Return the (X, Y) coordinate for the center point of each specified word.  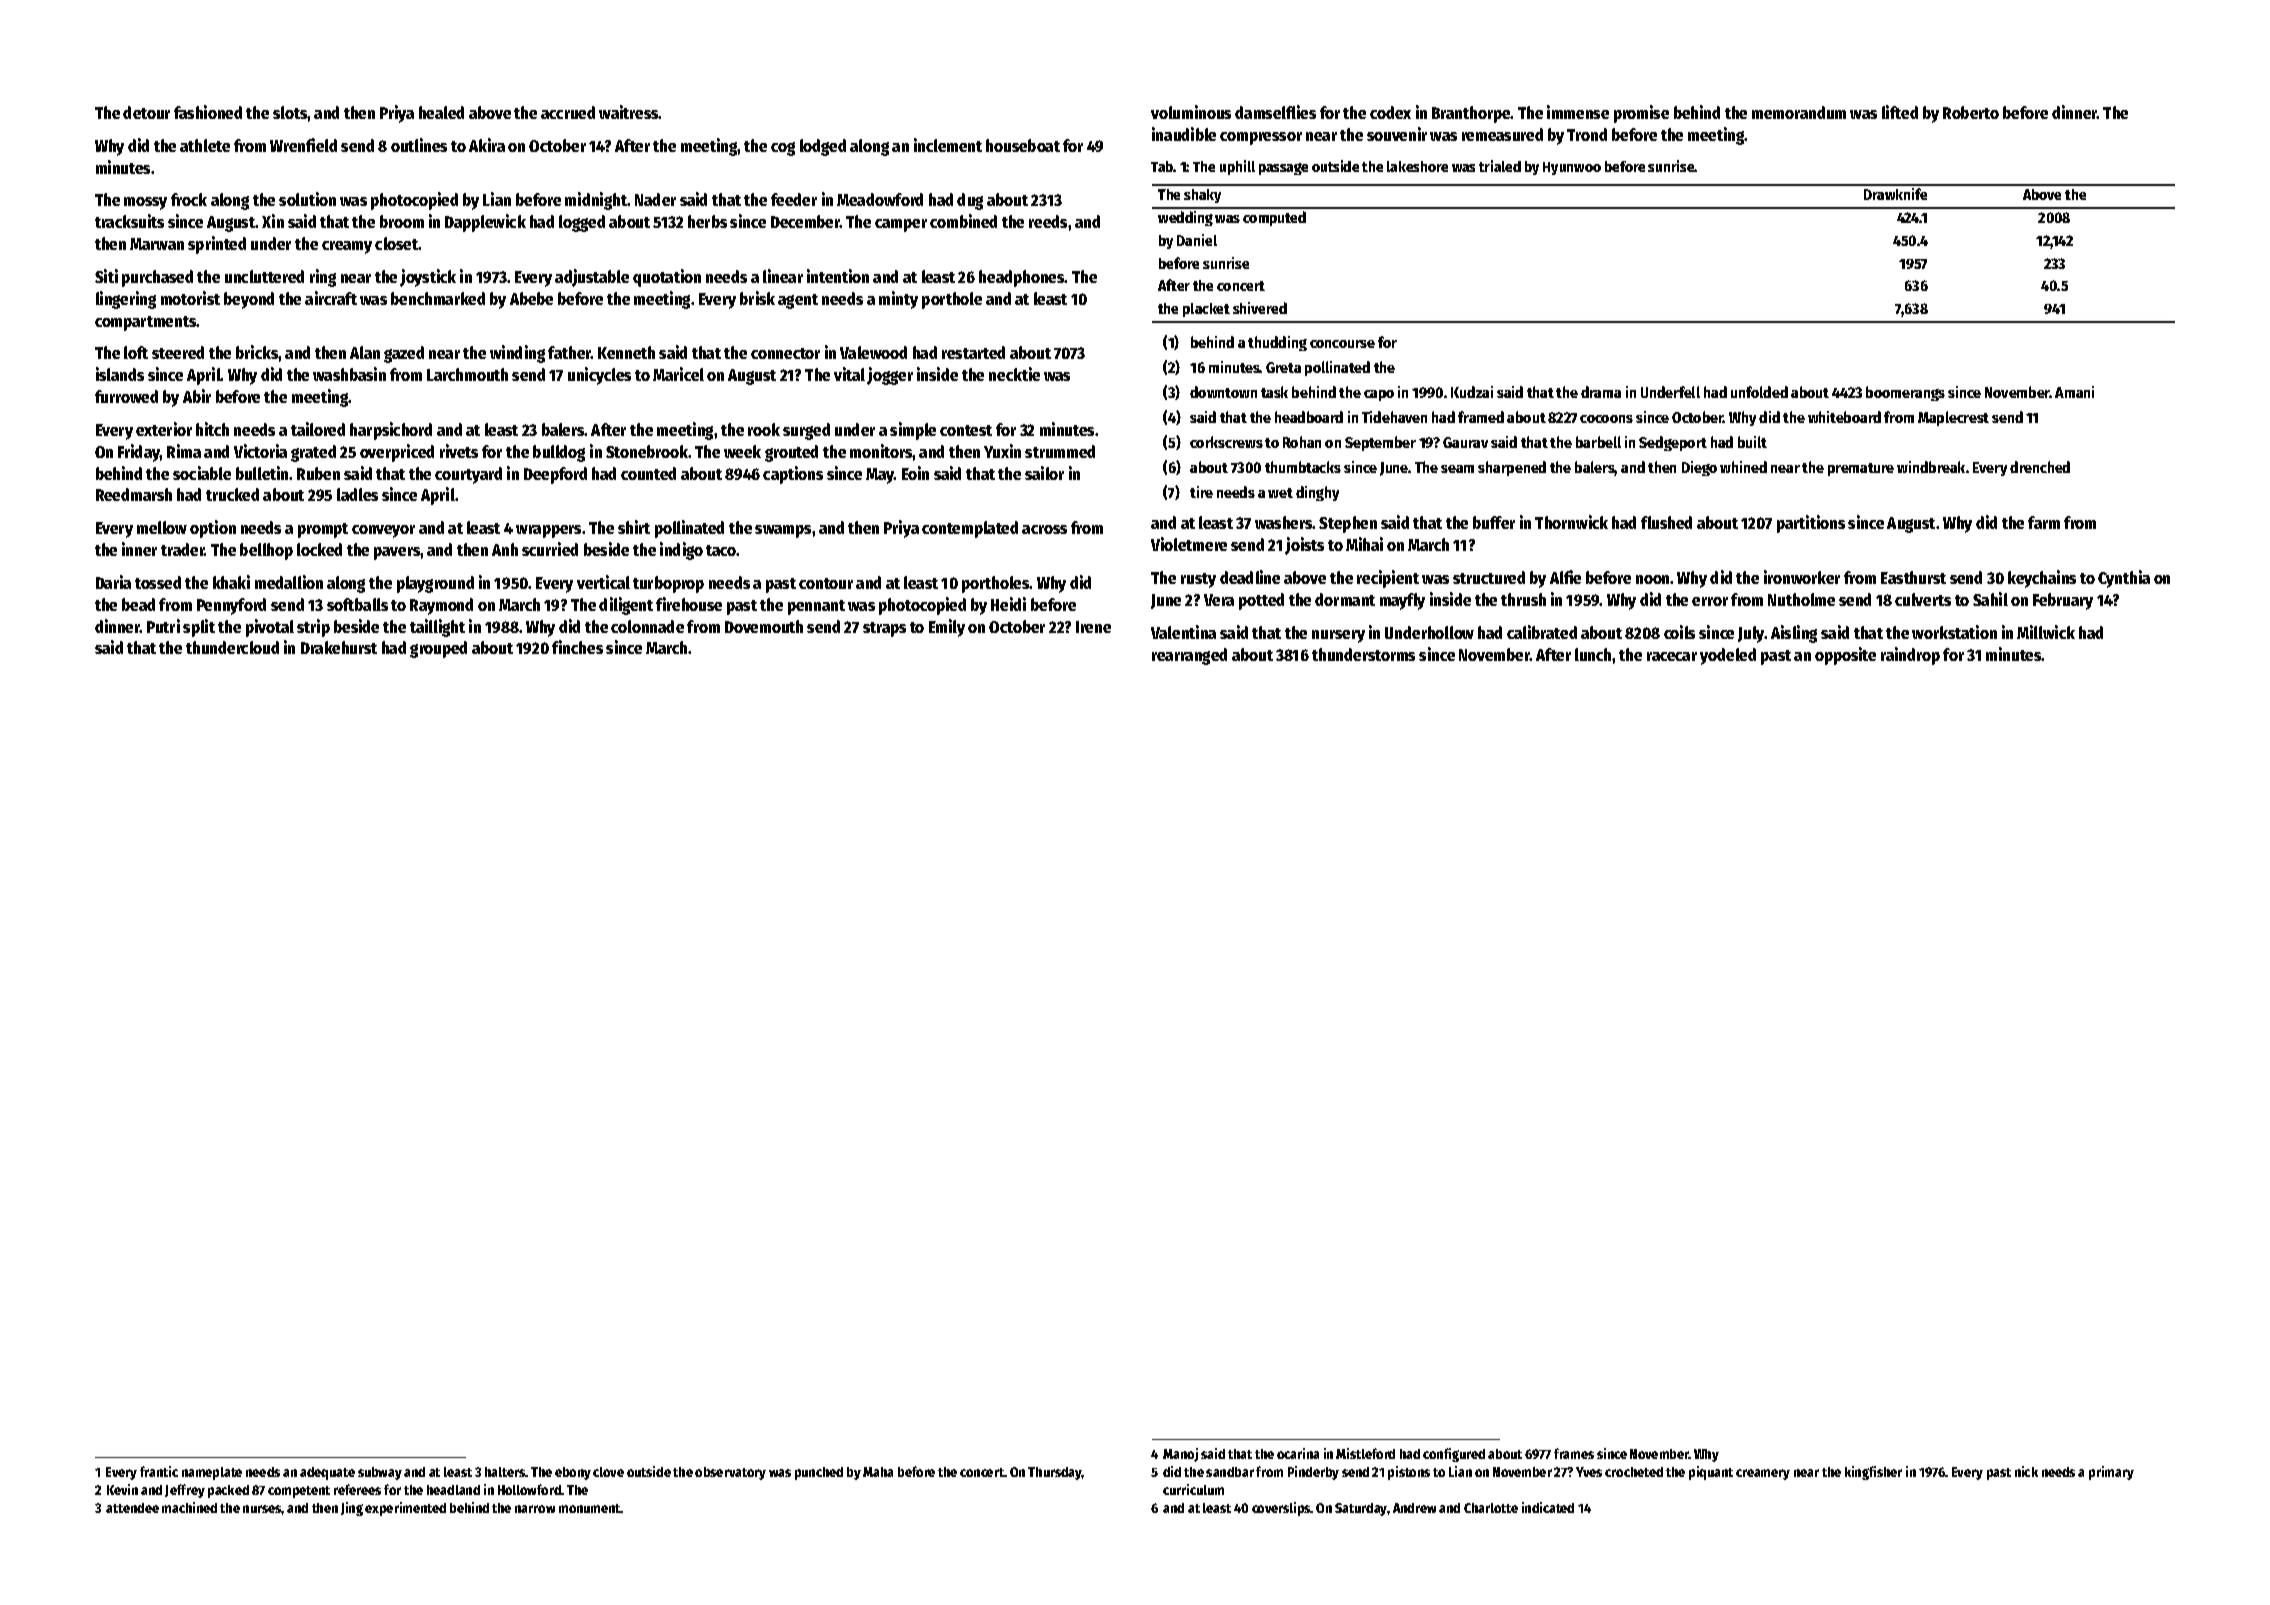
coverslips (1281, 1509)
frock (189, 199)
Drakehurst (339, 647)
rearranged (1189, 656)
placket (1206, 310)
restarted (973, 352)
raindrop (1910, 656)
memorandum (1799, 112)
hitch (212, 429)
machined (189, 1507)
